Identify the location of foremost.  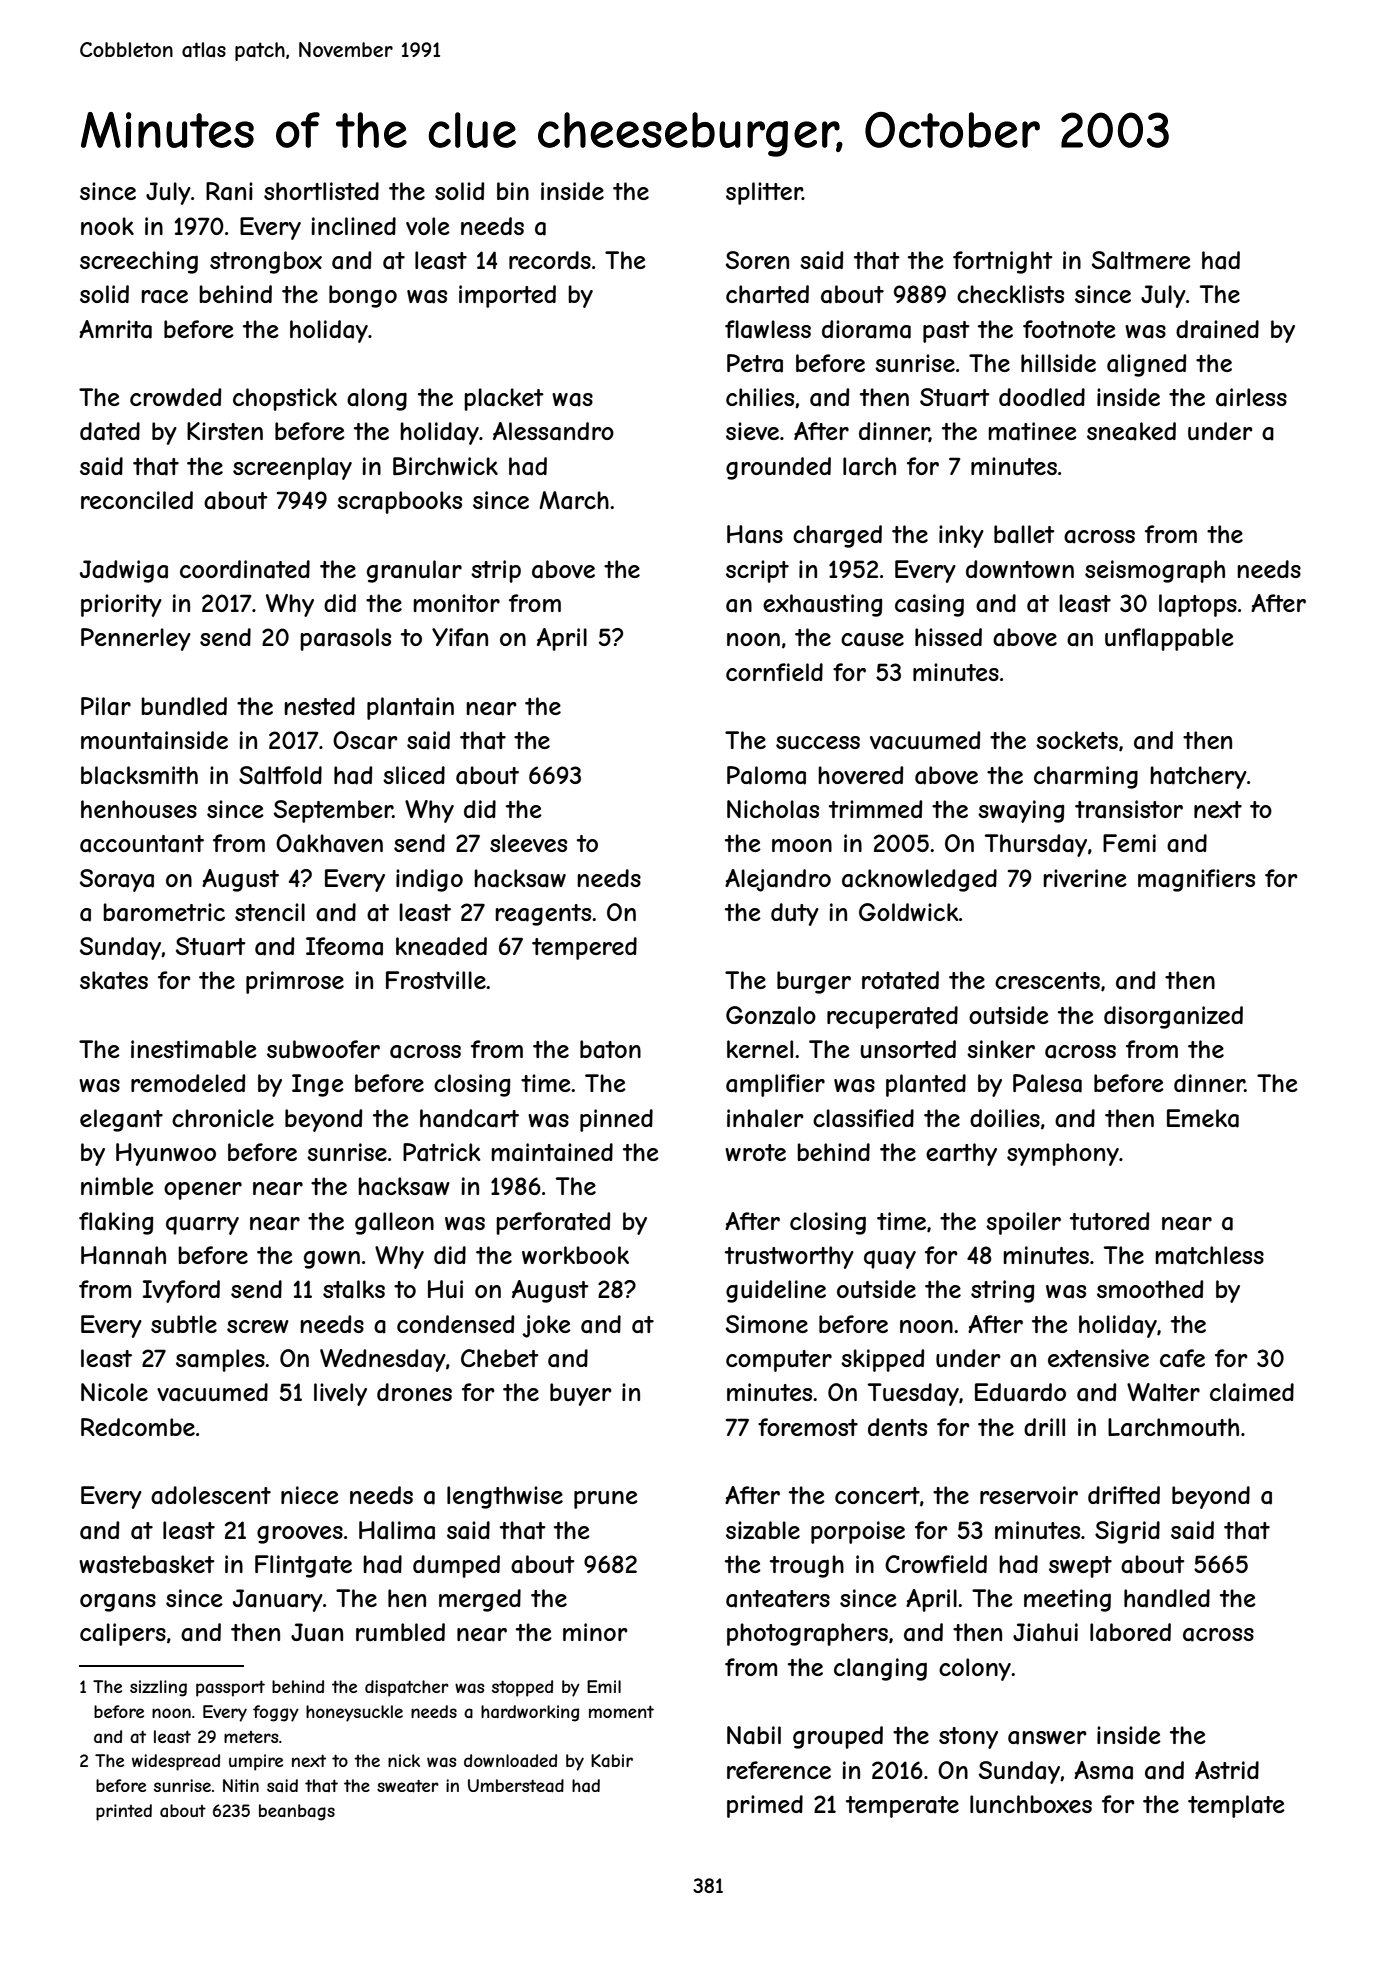
(808, 1427).
